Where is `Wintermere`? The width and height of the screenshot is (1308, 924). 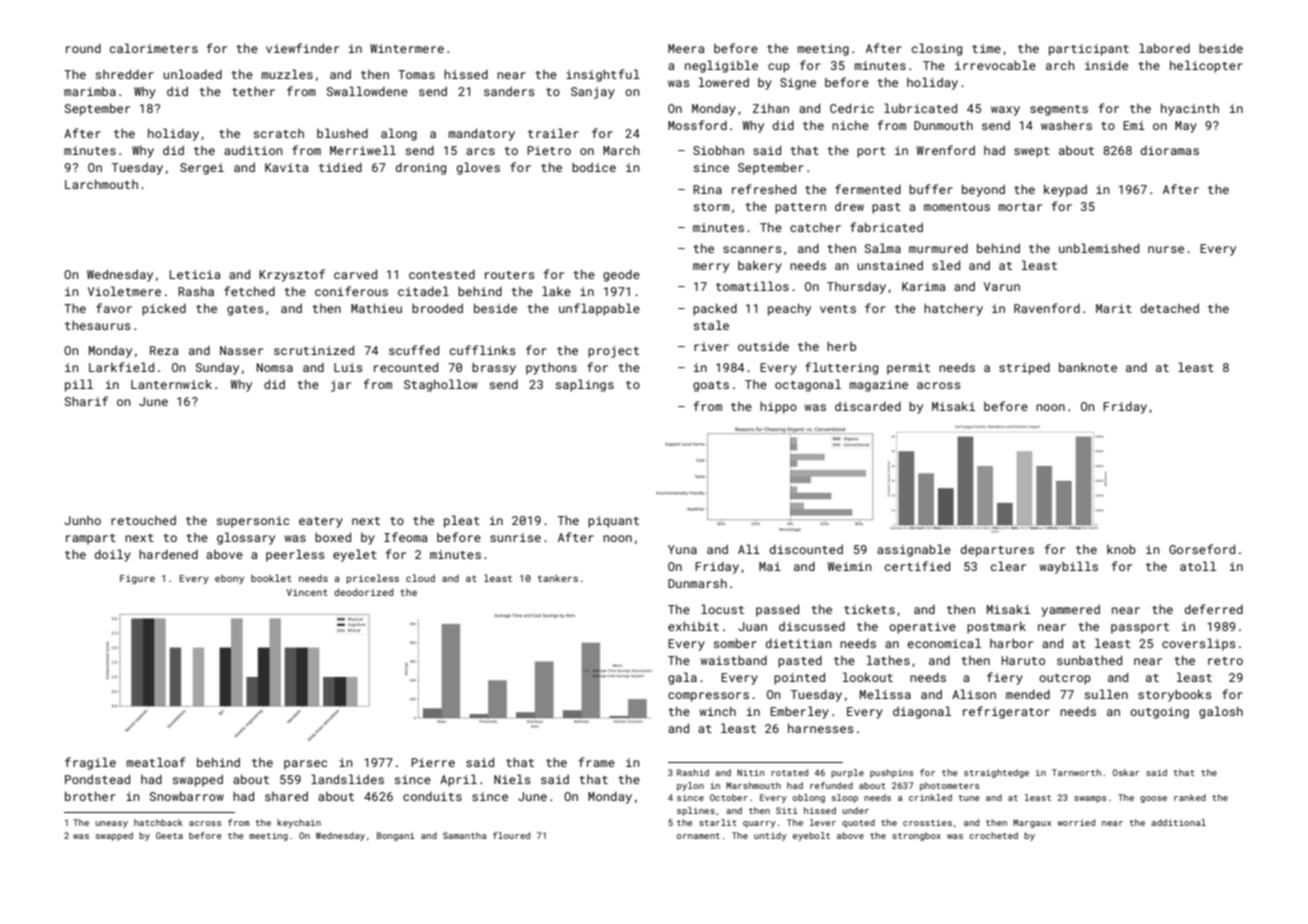
Wintermere is located at coordinates (407, 48).
